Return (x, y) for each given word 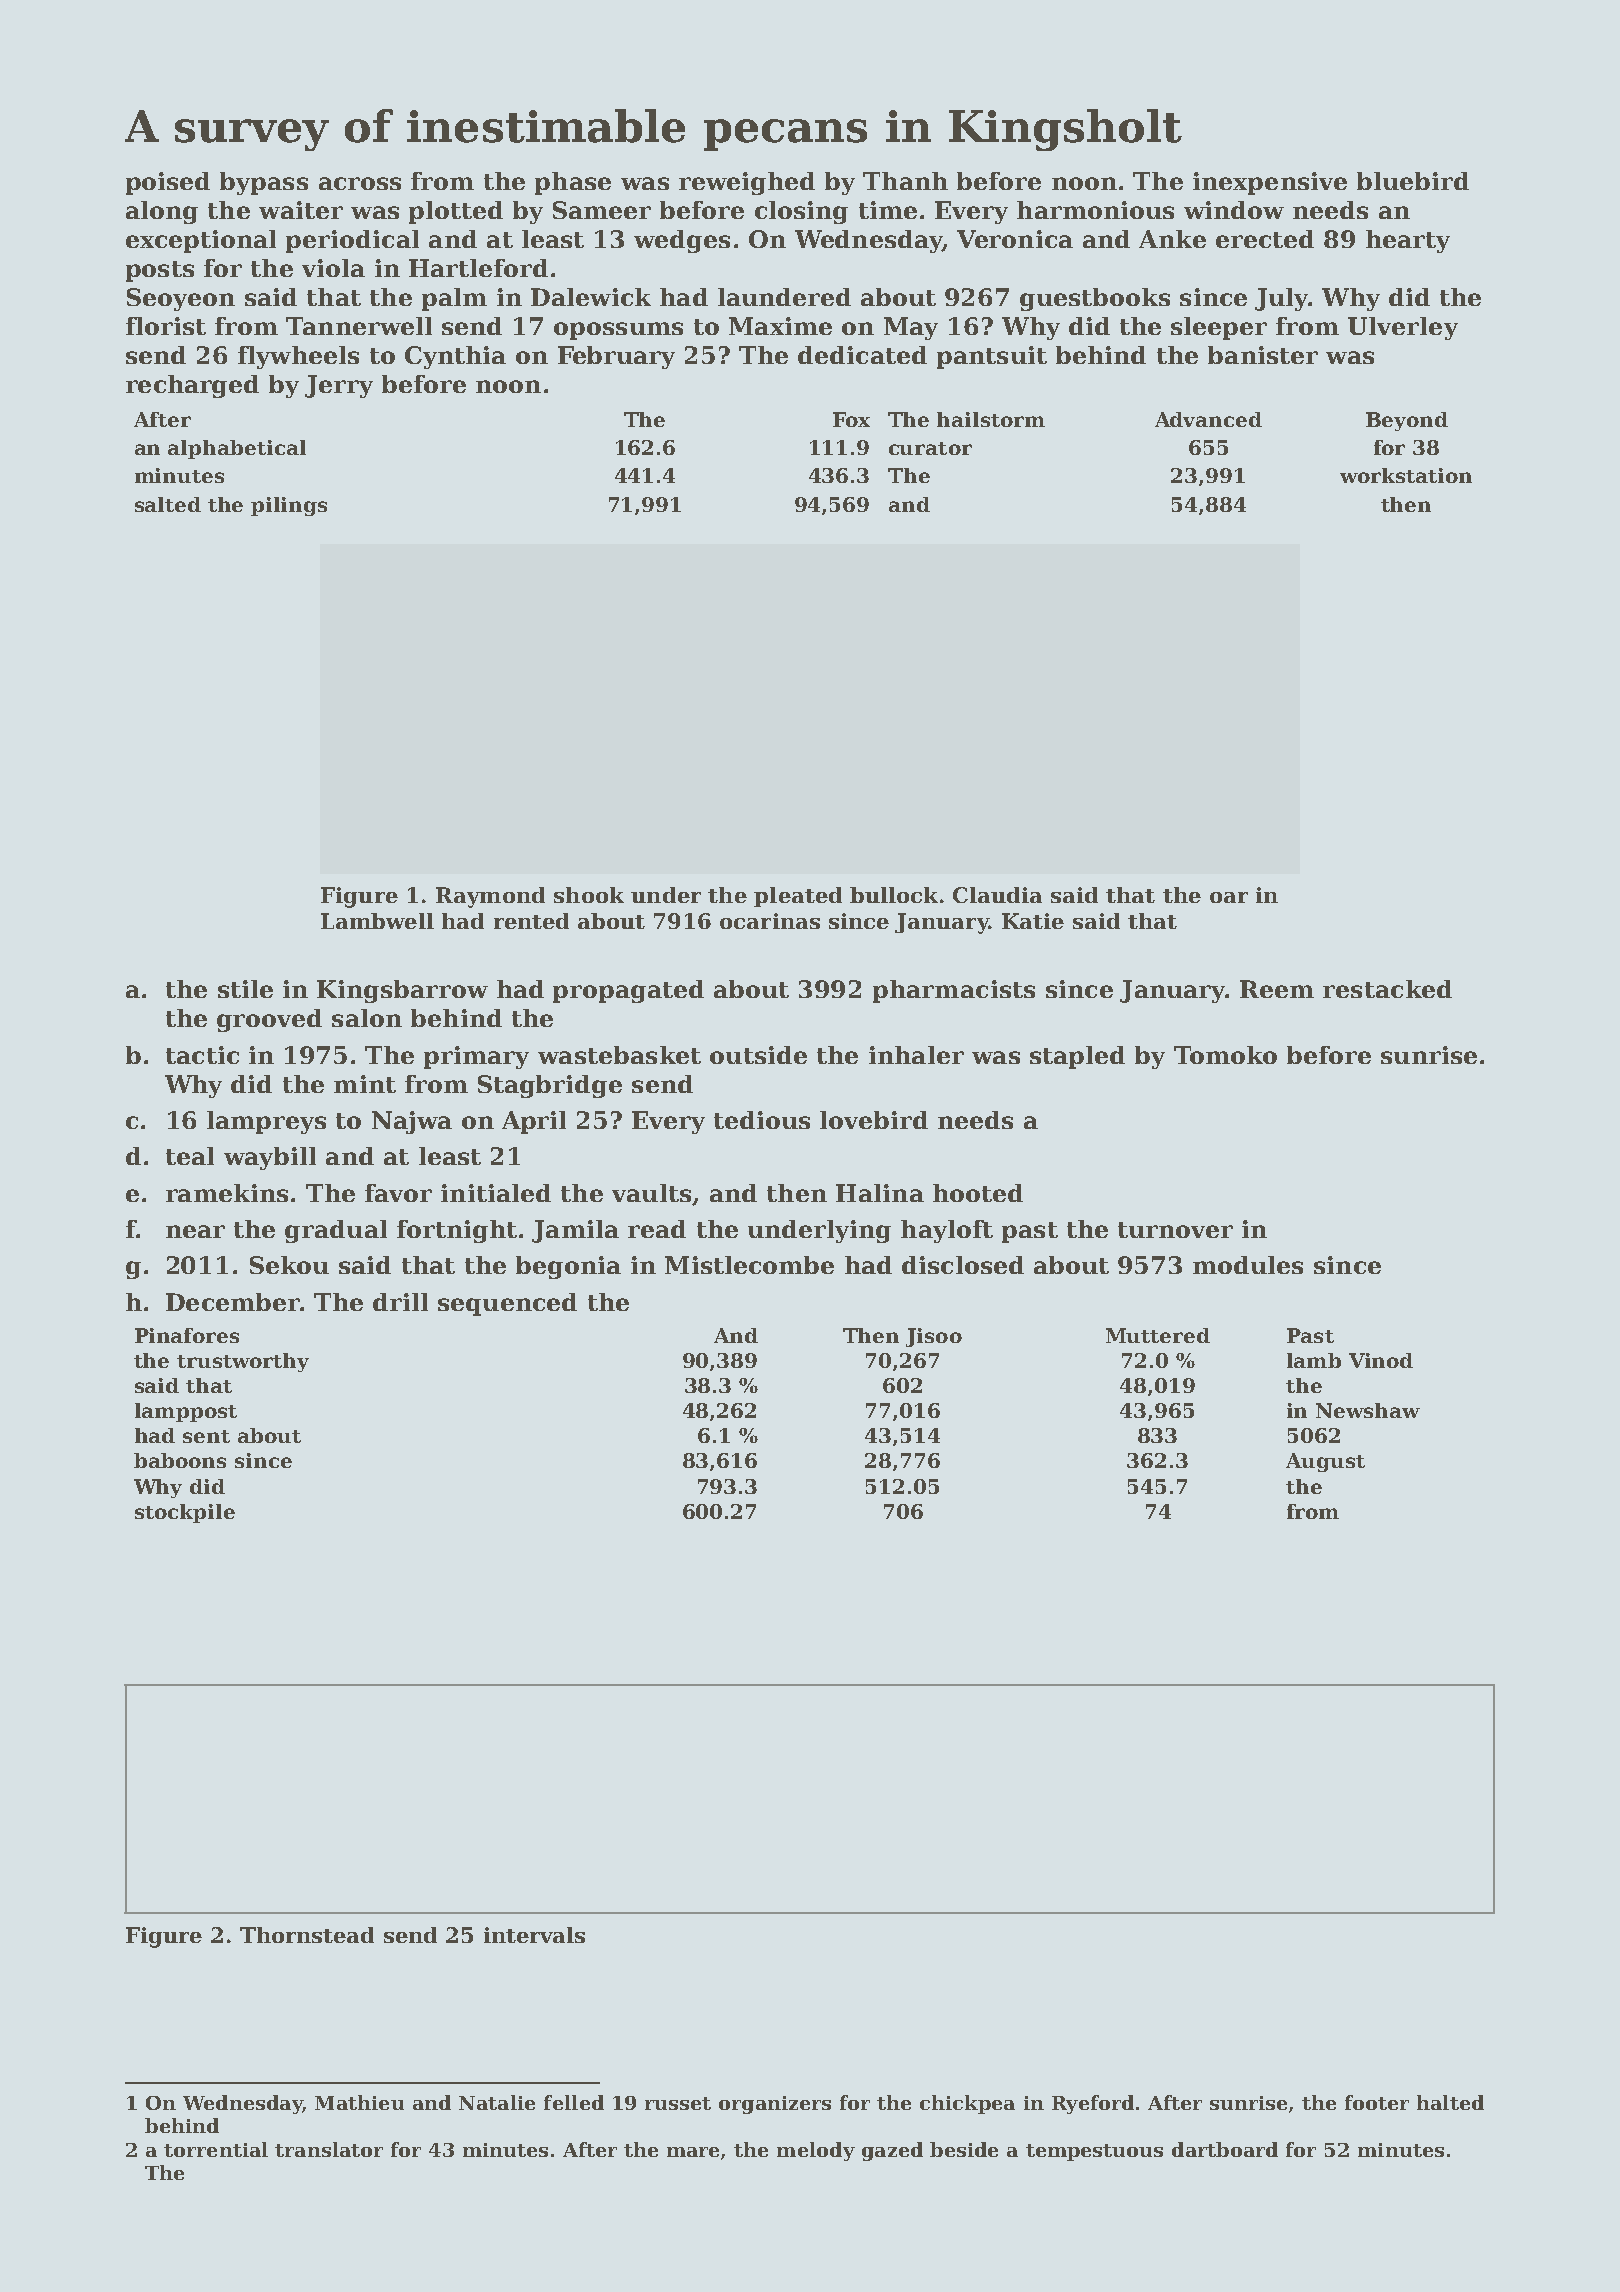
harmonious (1095, 210)
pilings (289, 506)
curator (930, 448)
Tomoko (1225, 1055)
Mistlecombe (749, 1265)
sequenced (507, 1304)
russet (678, 2103)
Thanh (905, 181)
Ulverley (1403, 328)
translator (329, 2149)
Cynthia (455, 357)
